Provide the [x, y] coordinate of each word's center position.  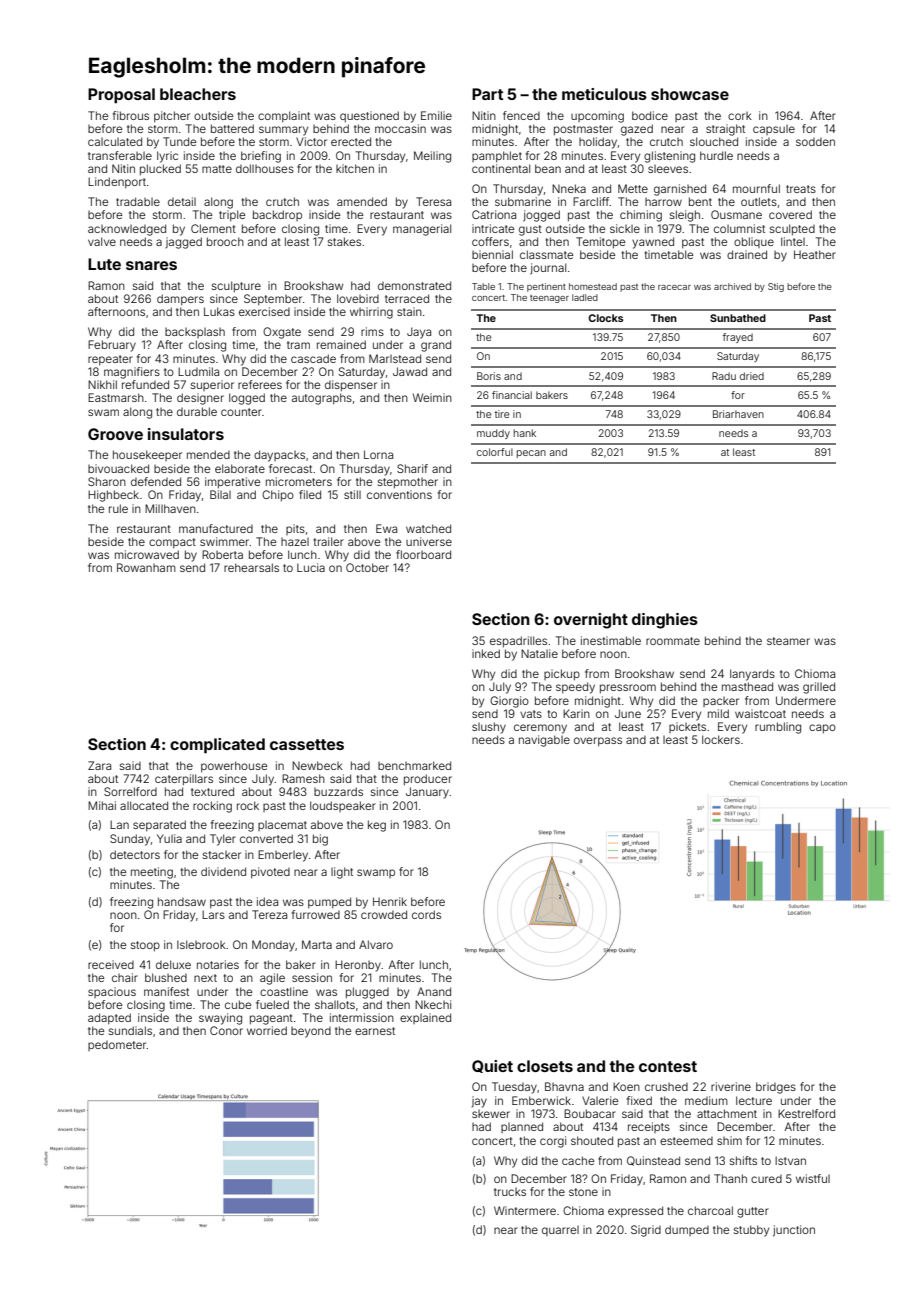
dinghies [665, 621]
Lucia [311, 567]
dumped [687, 1230]
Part [487, 94]
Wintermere [525, 1210]
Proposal [121, 96]
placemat [282, 826]
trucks [510, 1192]
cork [740, 116]
